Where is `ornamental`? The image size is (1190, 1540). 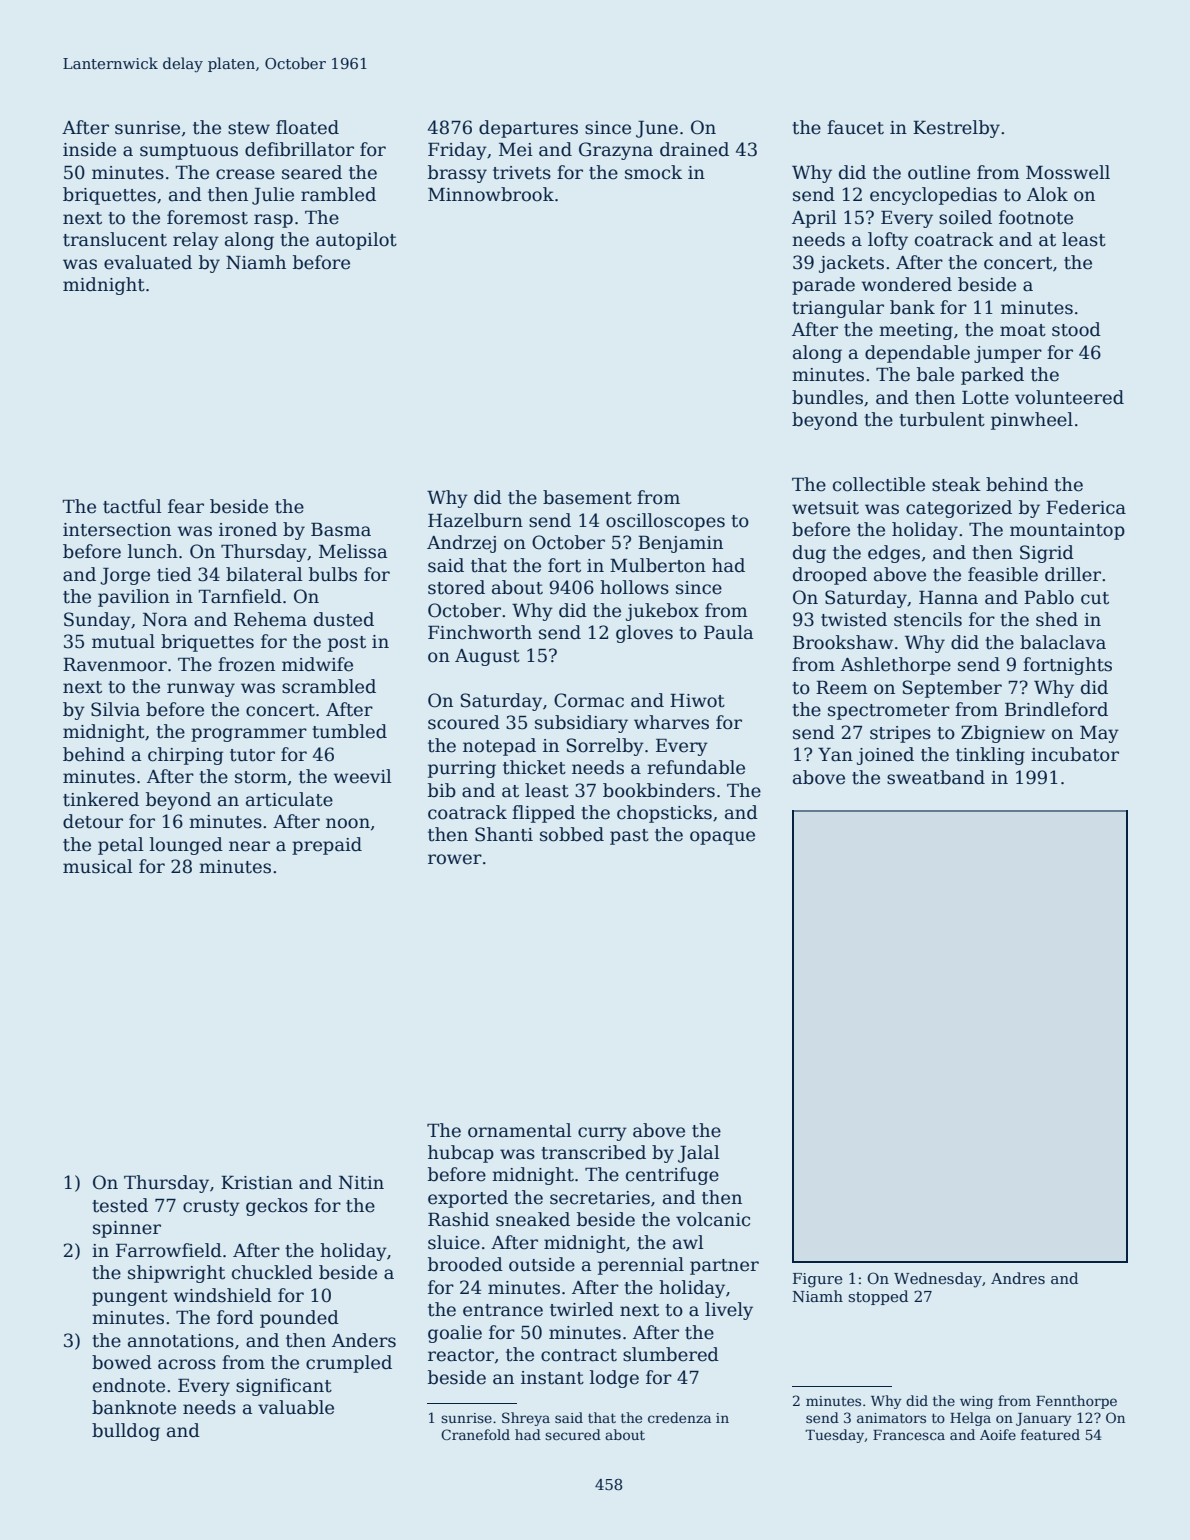 ornamental is located at coordinates (520, 1130).
